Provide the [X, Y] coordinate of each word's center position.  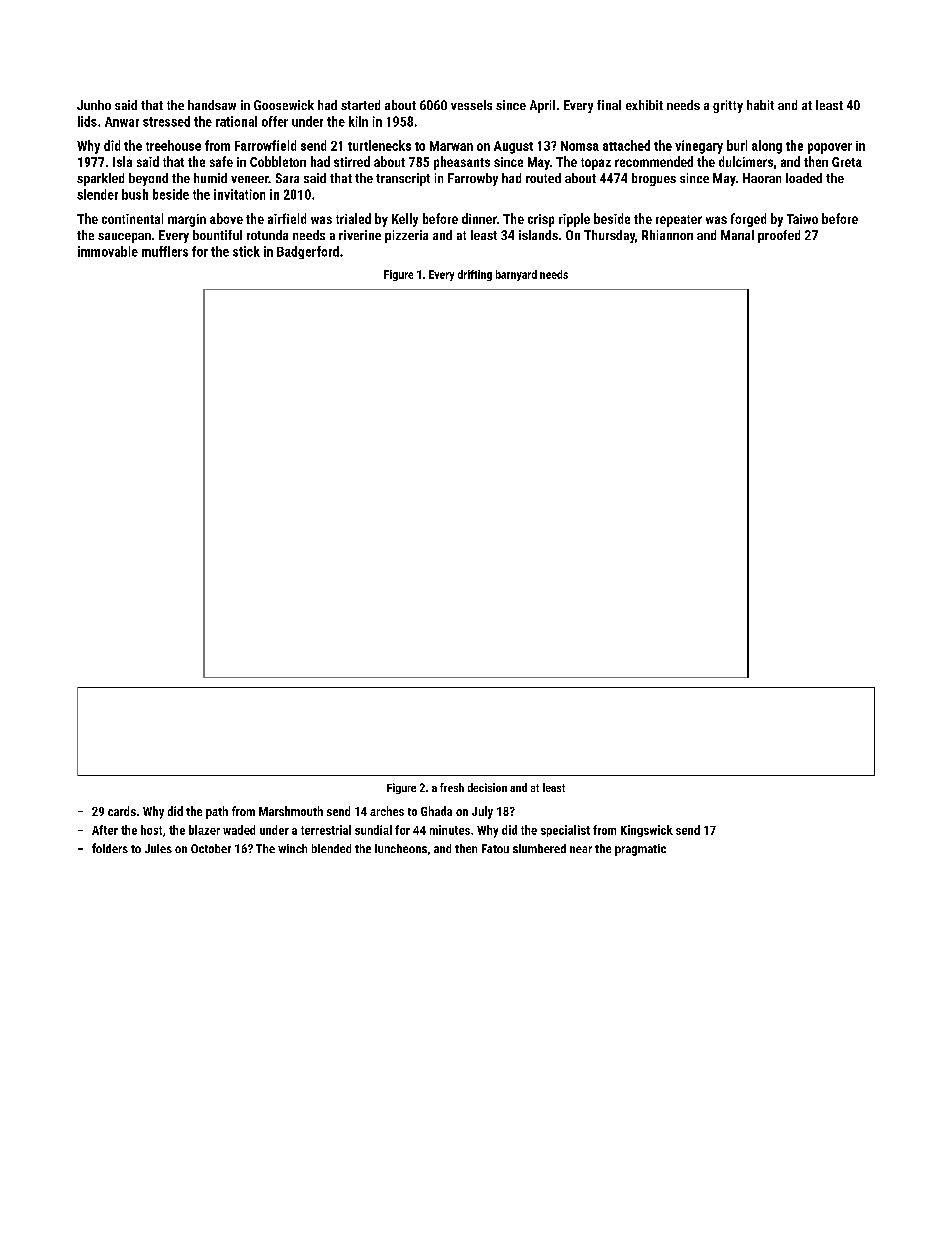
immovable [108, 251]
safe [221, 161]
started [360, 105]
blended [331, 848]
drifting [475, 275]
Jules [158, 848]
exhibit [644, 105]
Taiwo [802, 219]
